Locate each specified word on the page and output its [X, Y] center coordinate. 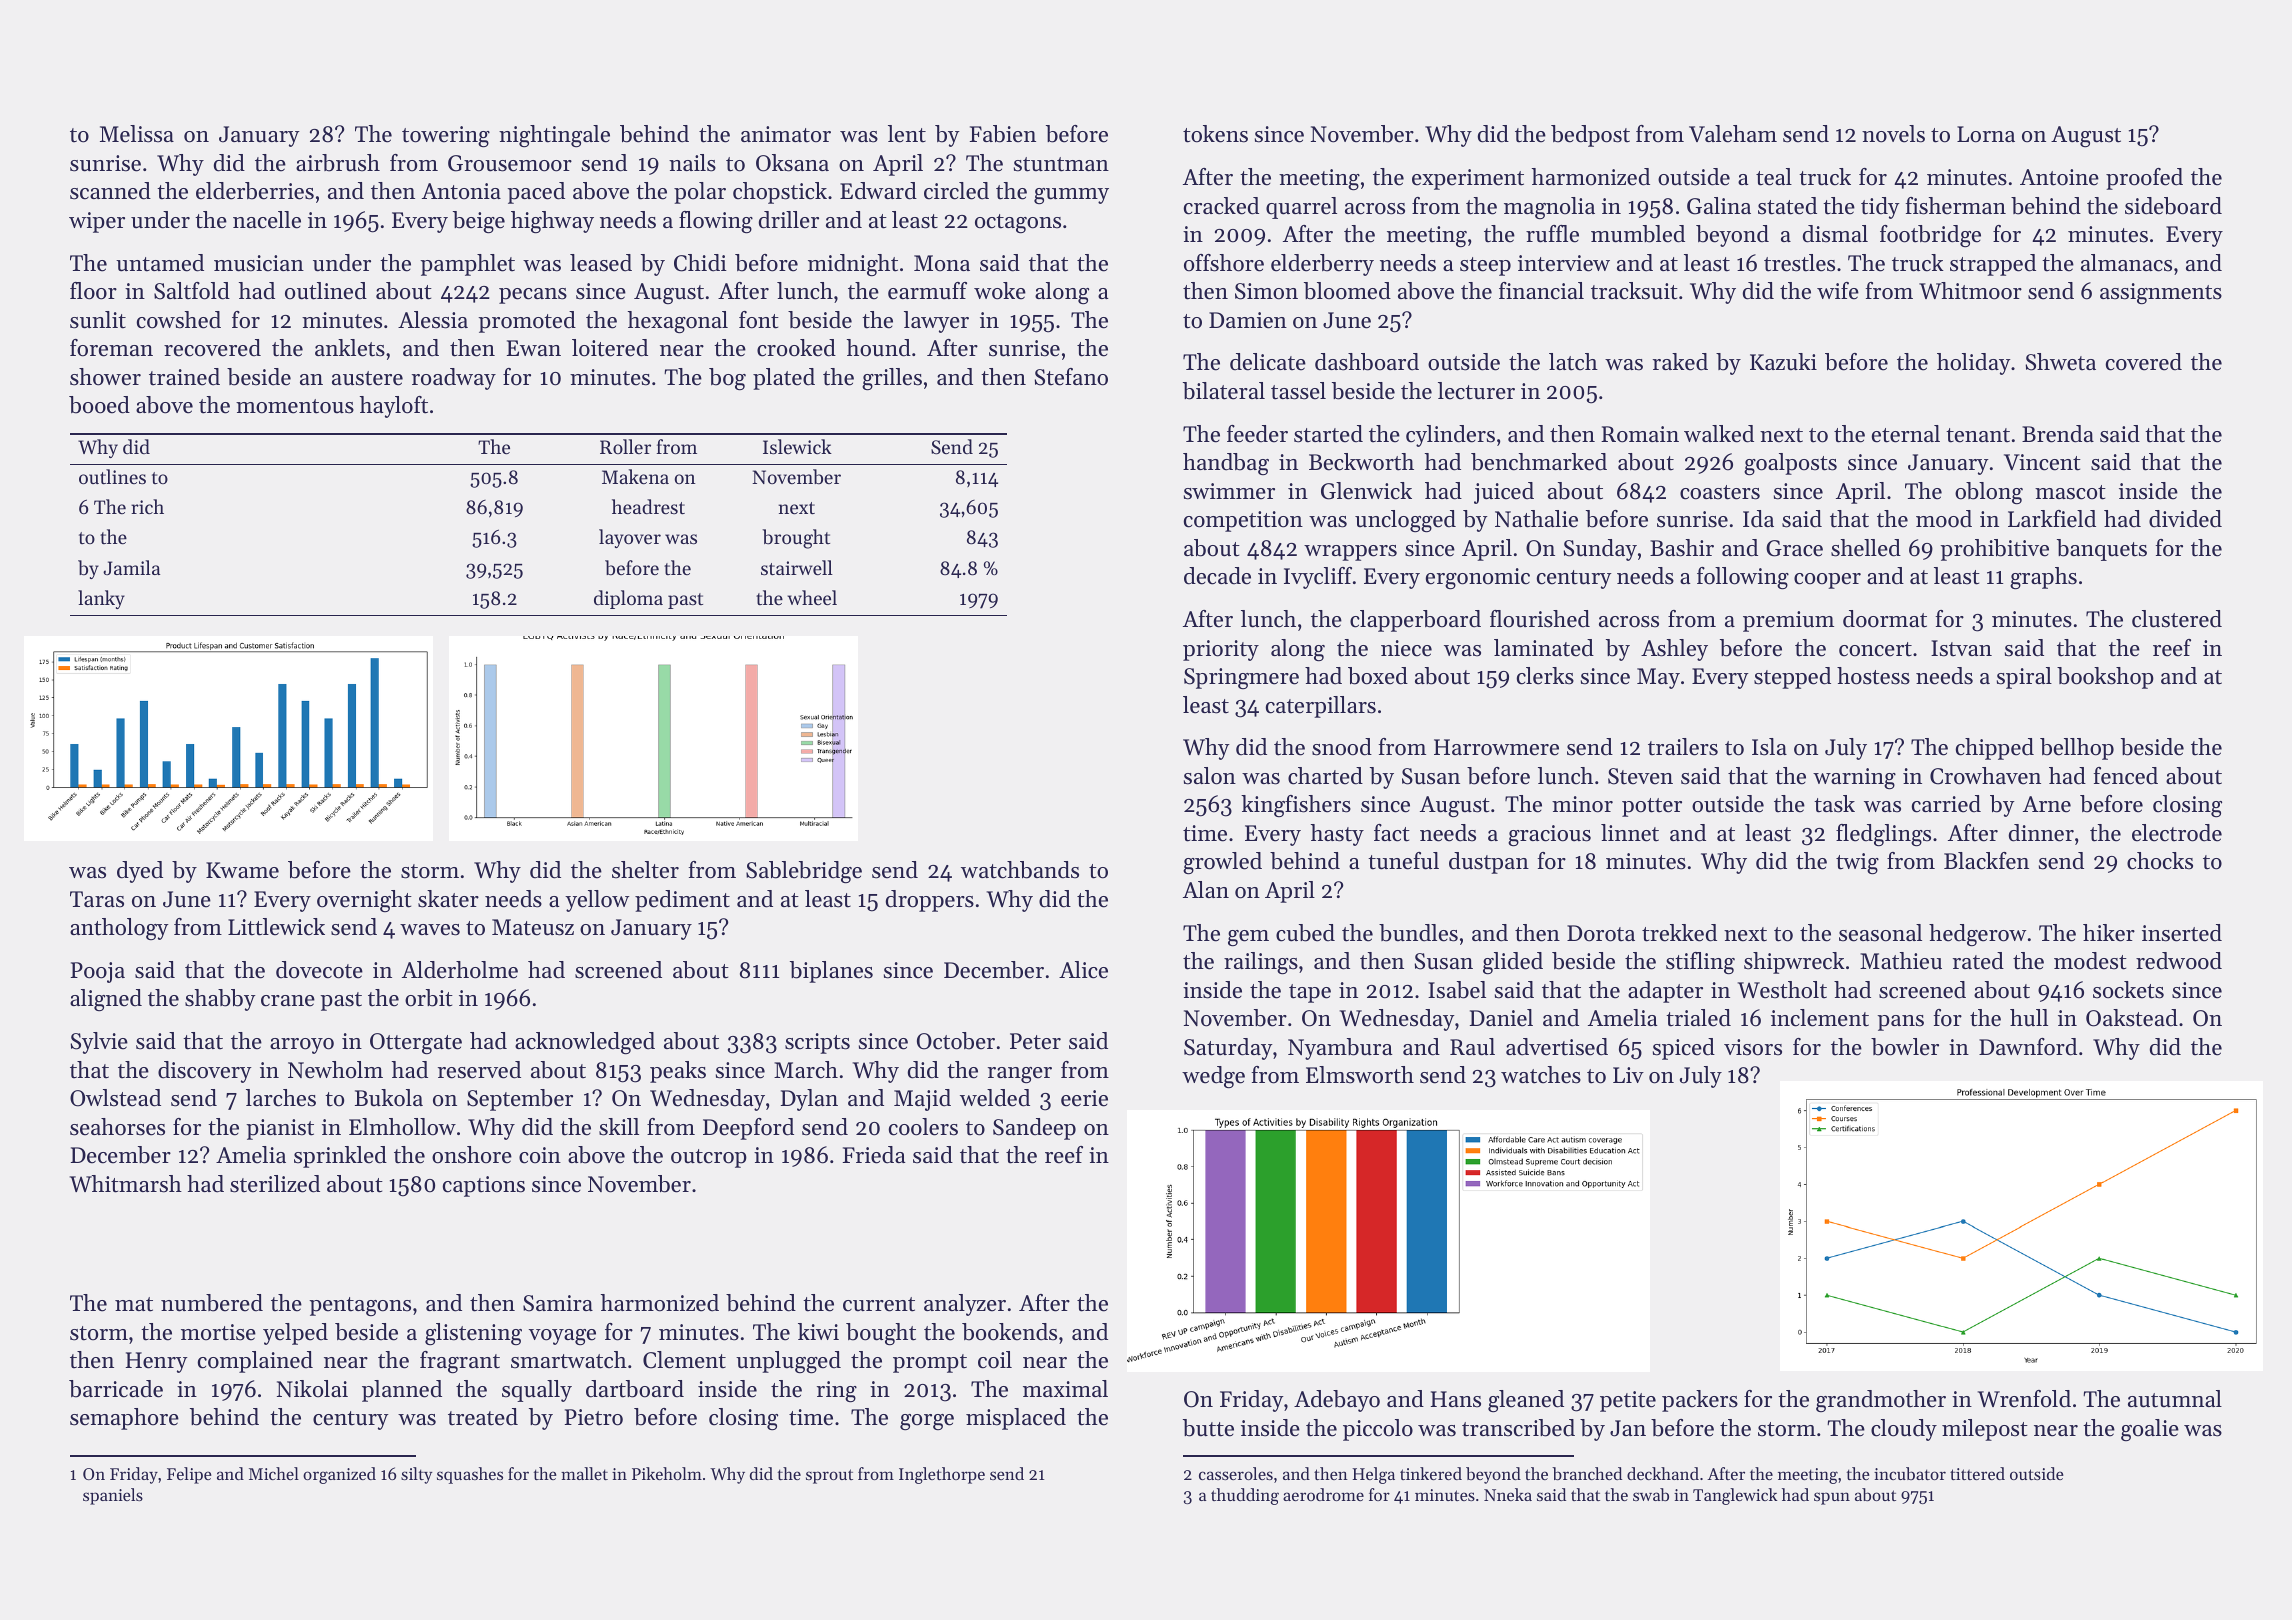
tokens [1215, 134]
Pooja [98, 972]
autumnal [2175, 1399]
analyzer [965, 1305]
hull [2029, 1018]
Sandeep [1034, 1129]
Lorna [1986, 134]
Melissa [137, 134]
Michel [274, 1473]
